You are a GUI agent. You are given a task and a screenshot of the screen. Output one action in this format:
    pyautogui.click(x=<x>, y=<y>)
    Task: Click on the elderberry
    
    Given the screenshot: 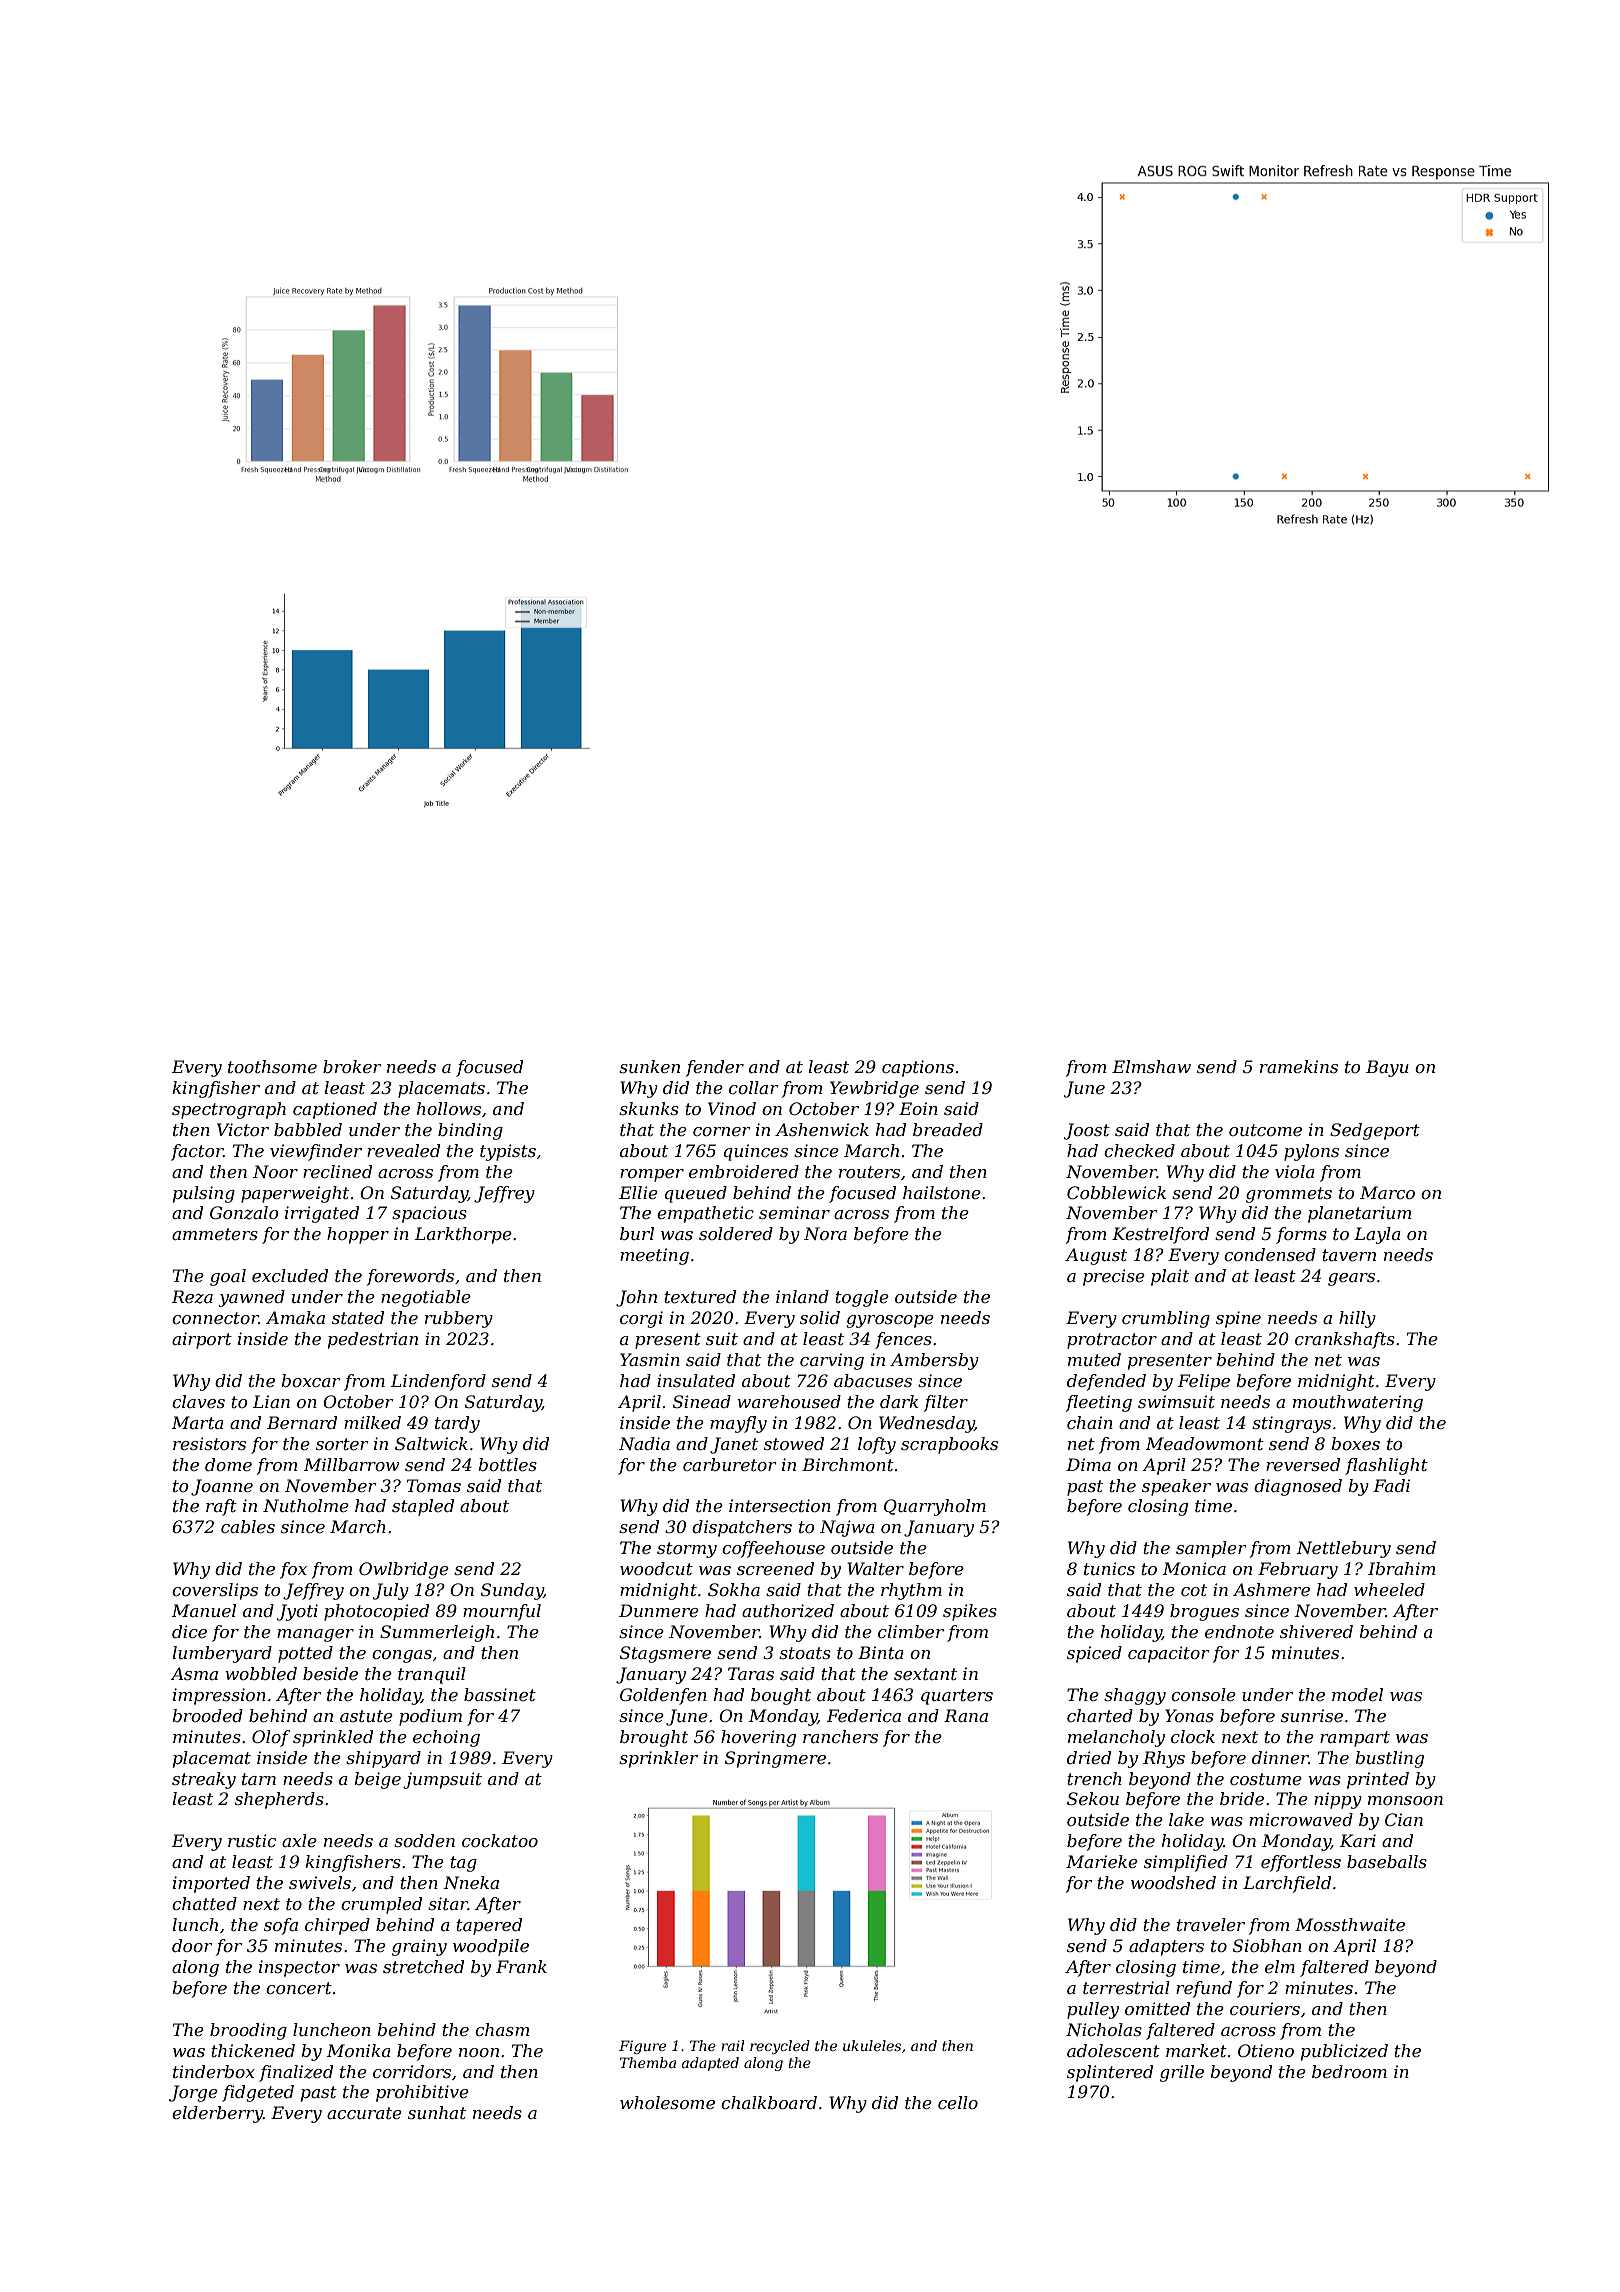 What is the action you would take?
    pyautogui.click(x=217, y=2114)
